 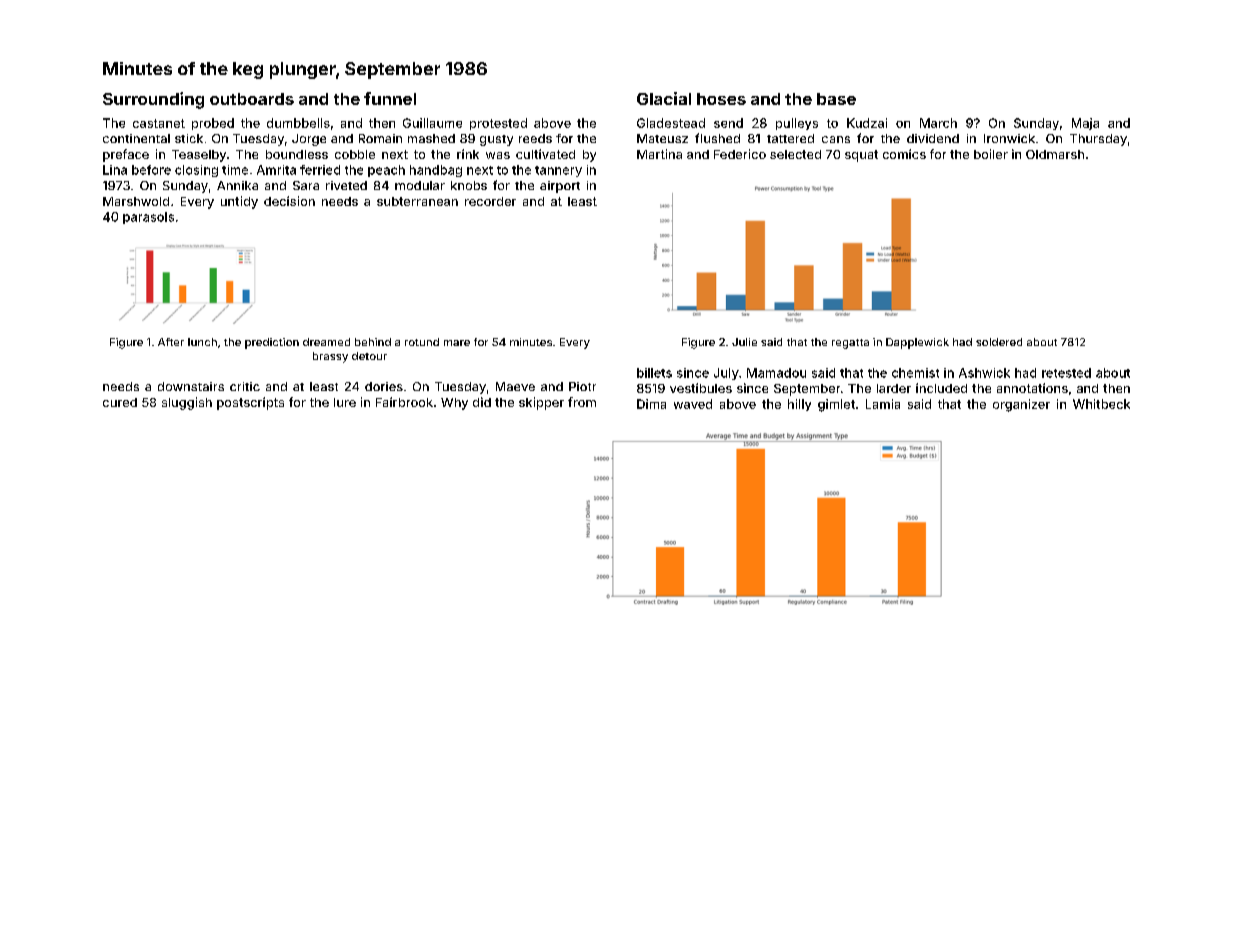 What do you see at coordinates (490, 201) in the document?
I see `recorder` at bounding box center [490, 201].
